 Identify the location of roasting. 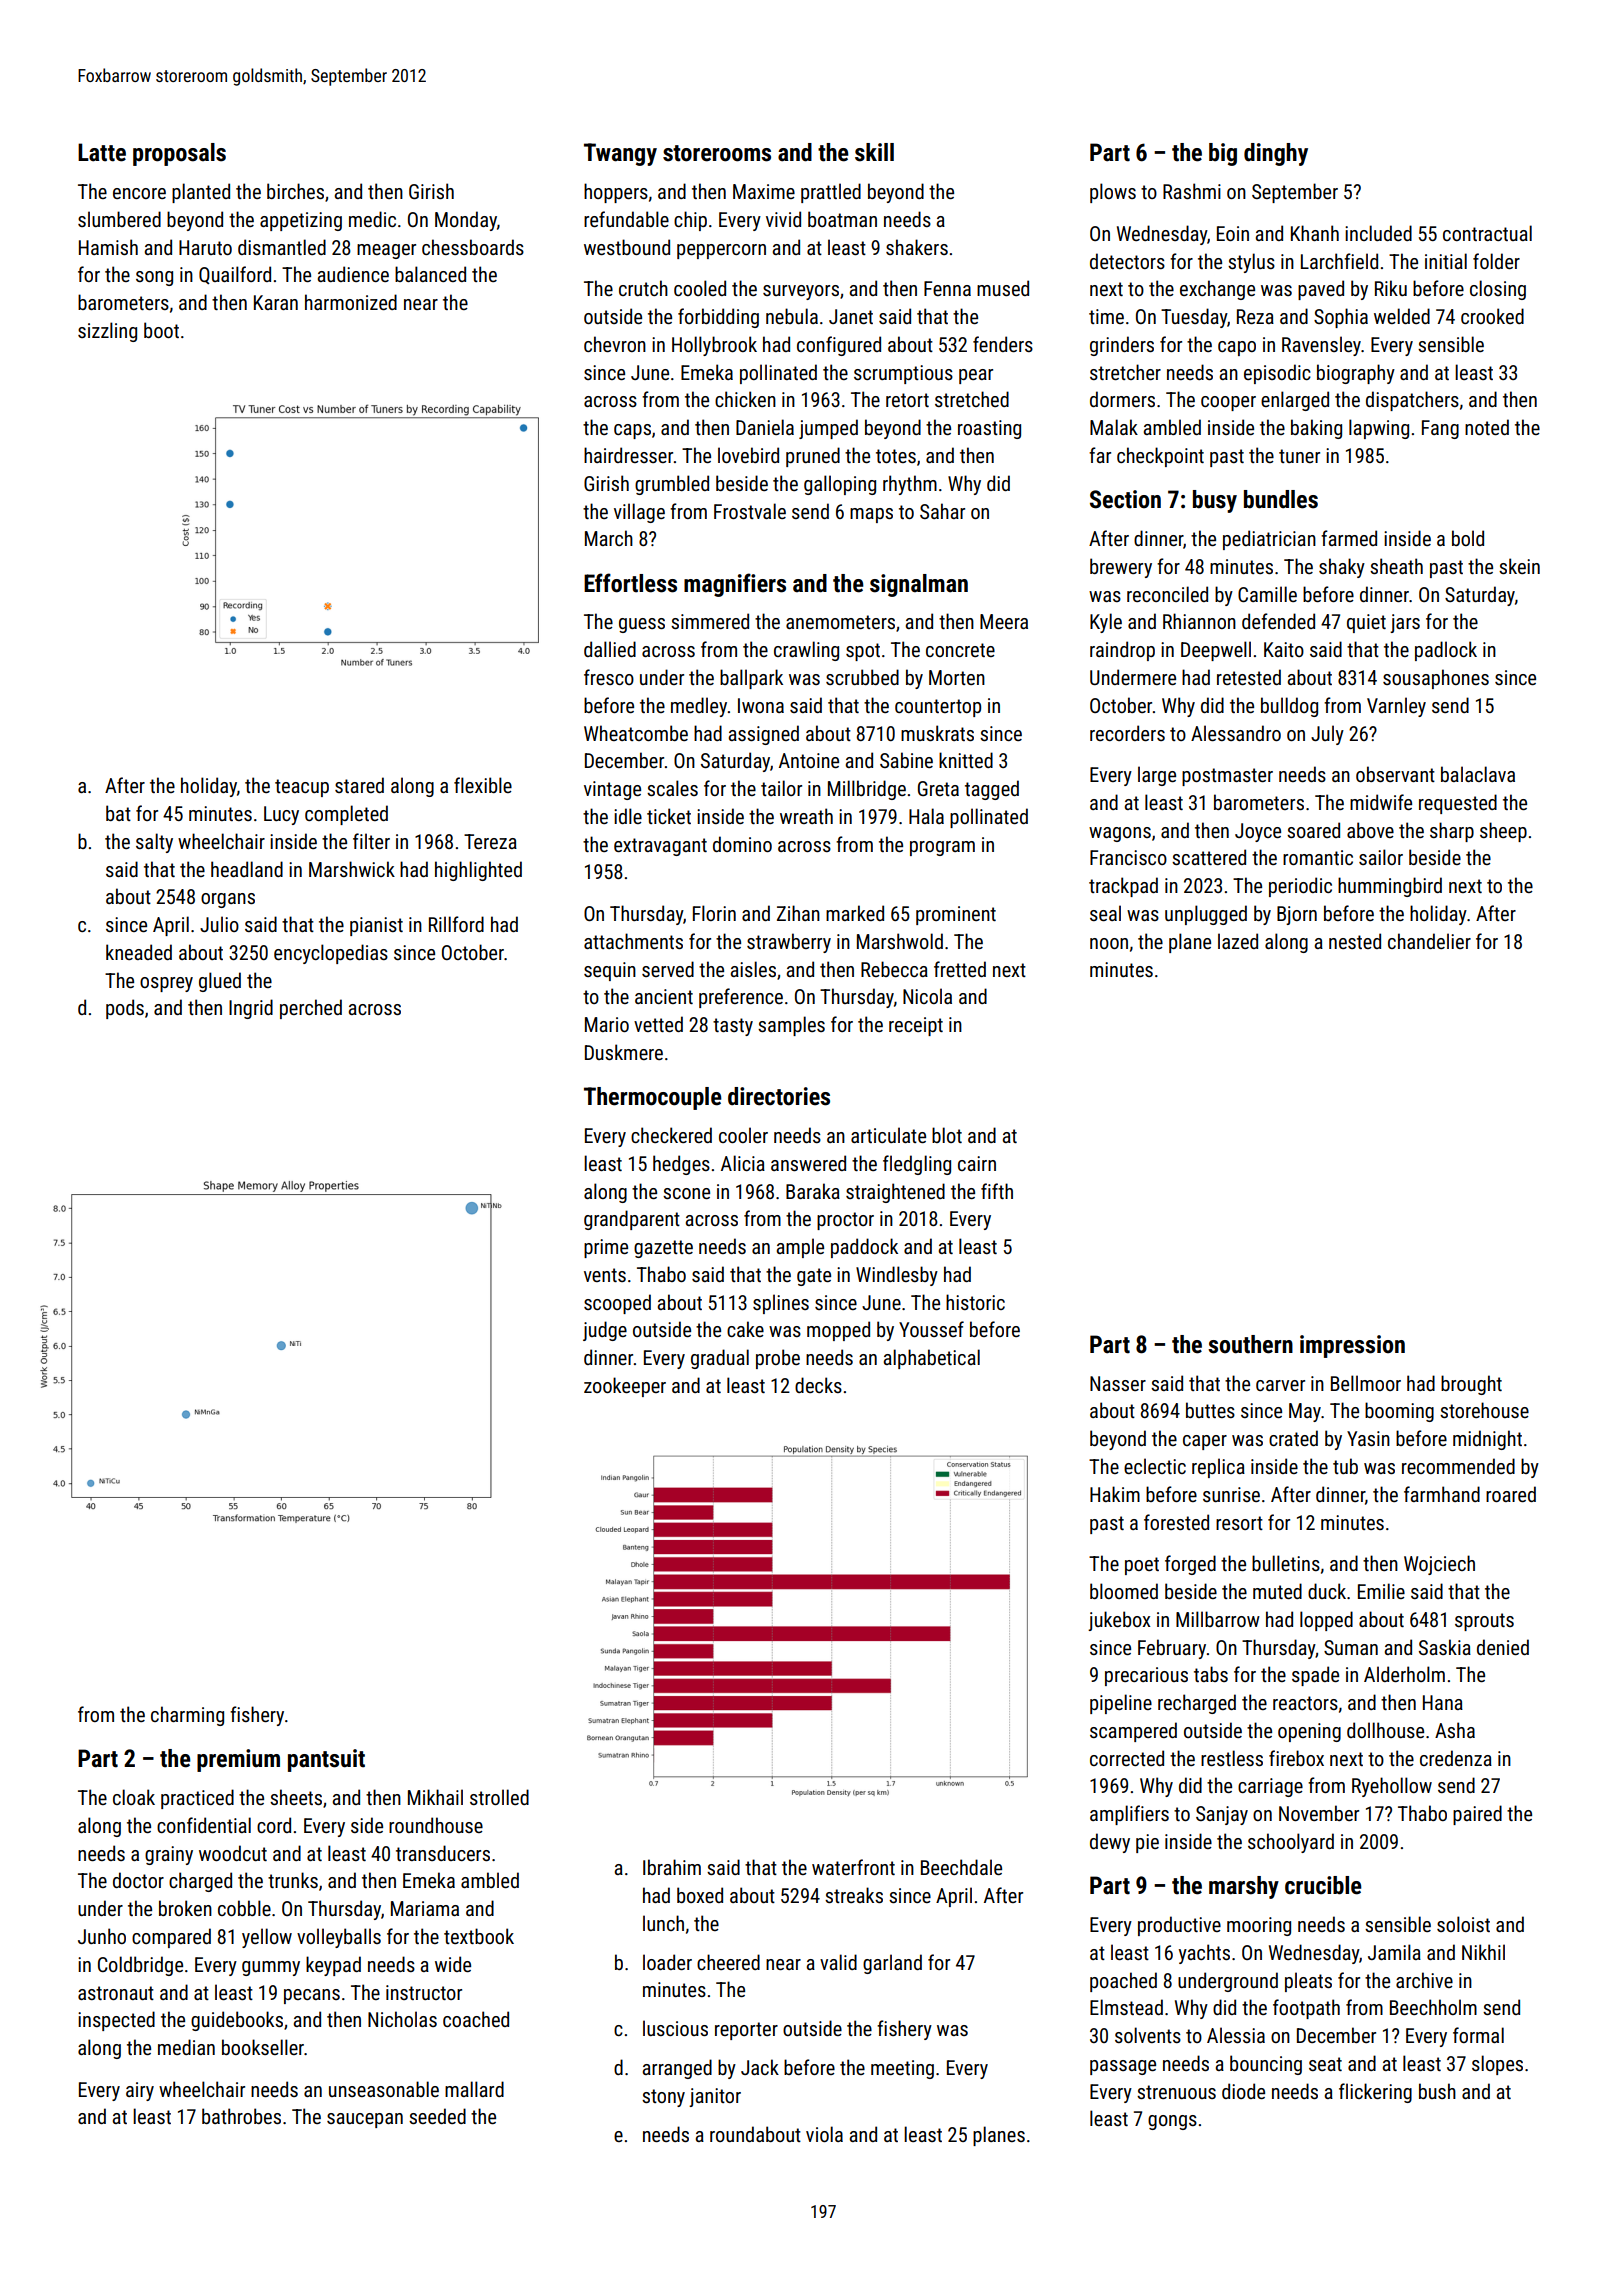
(989, 429).
